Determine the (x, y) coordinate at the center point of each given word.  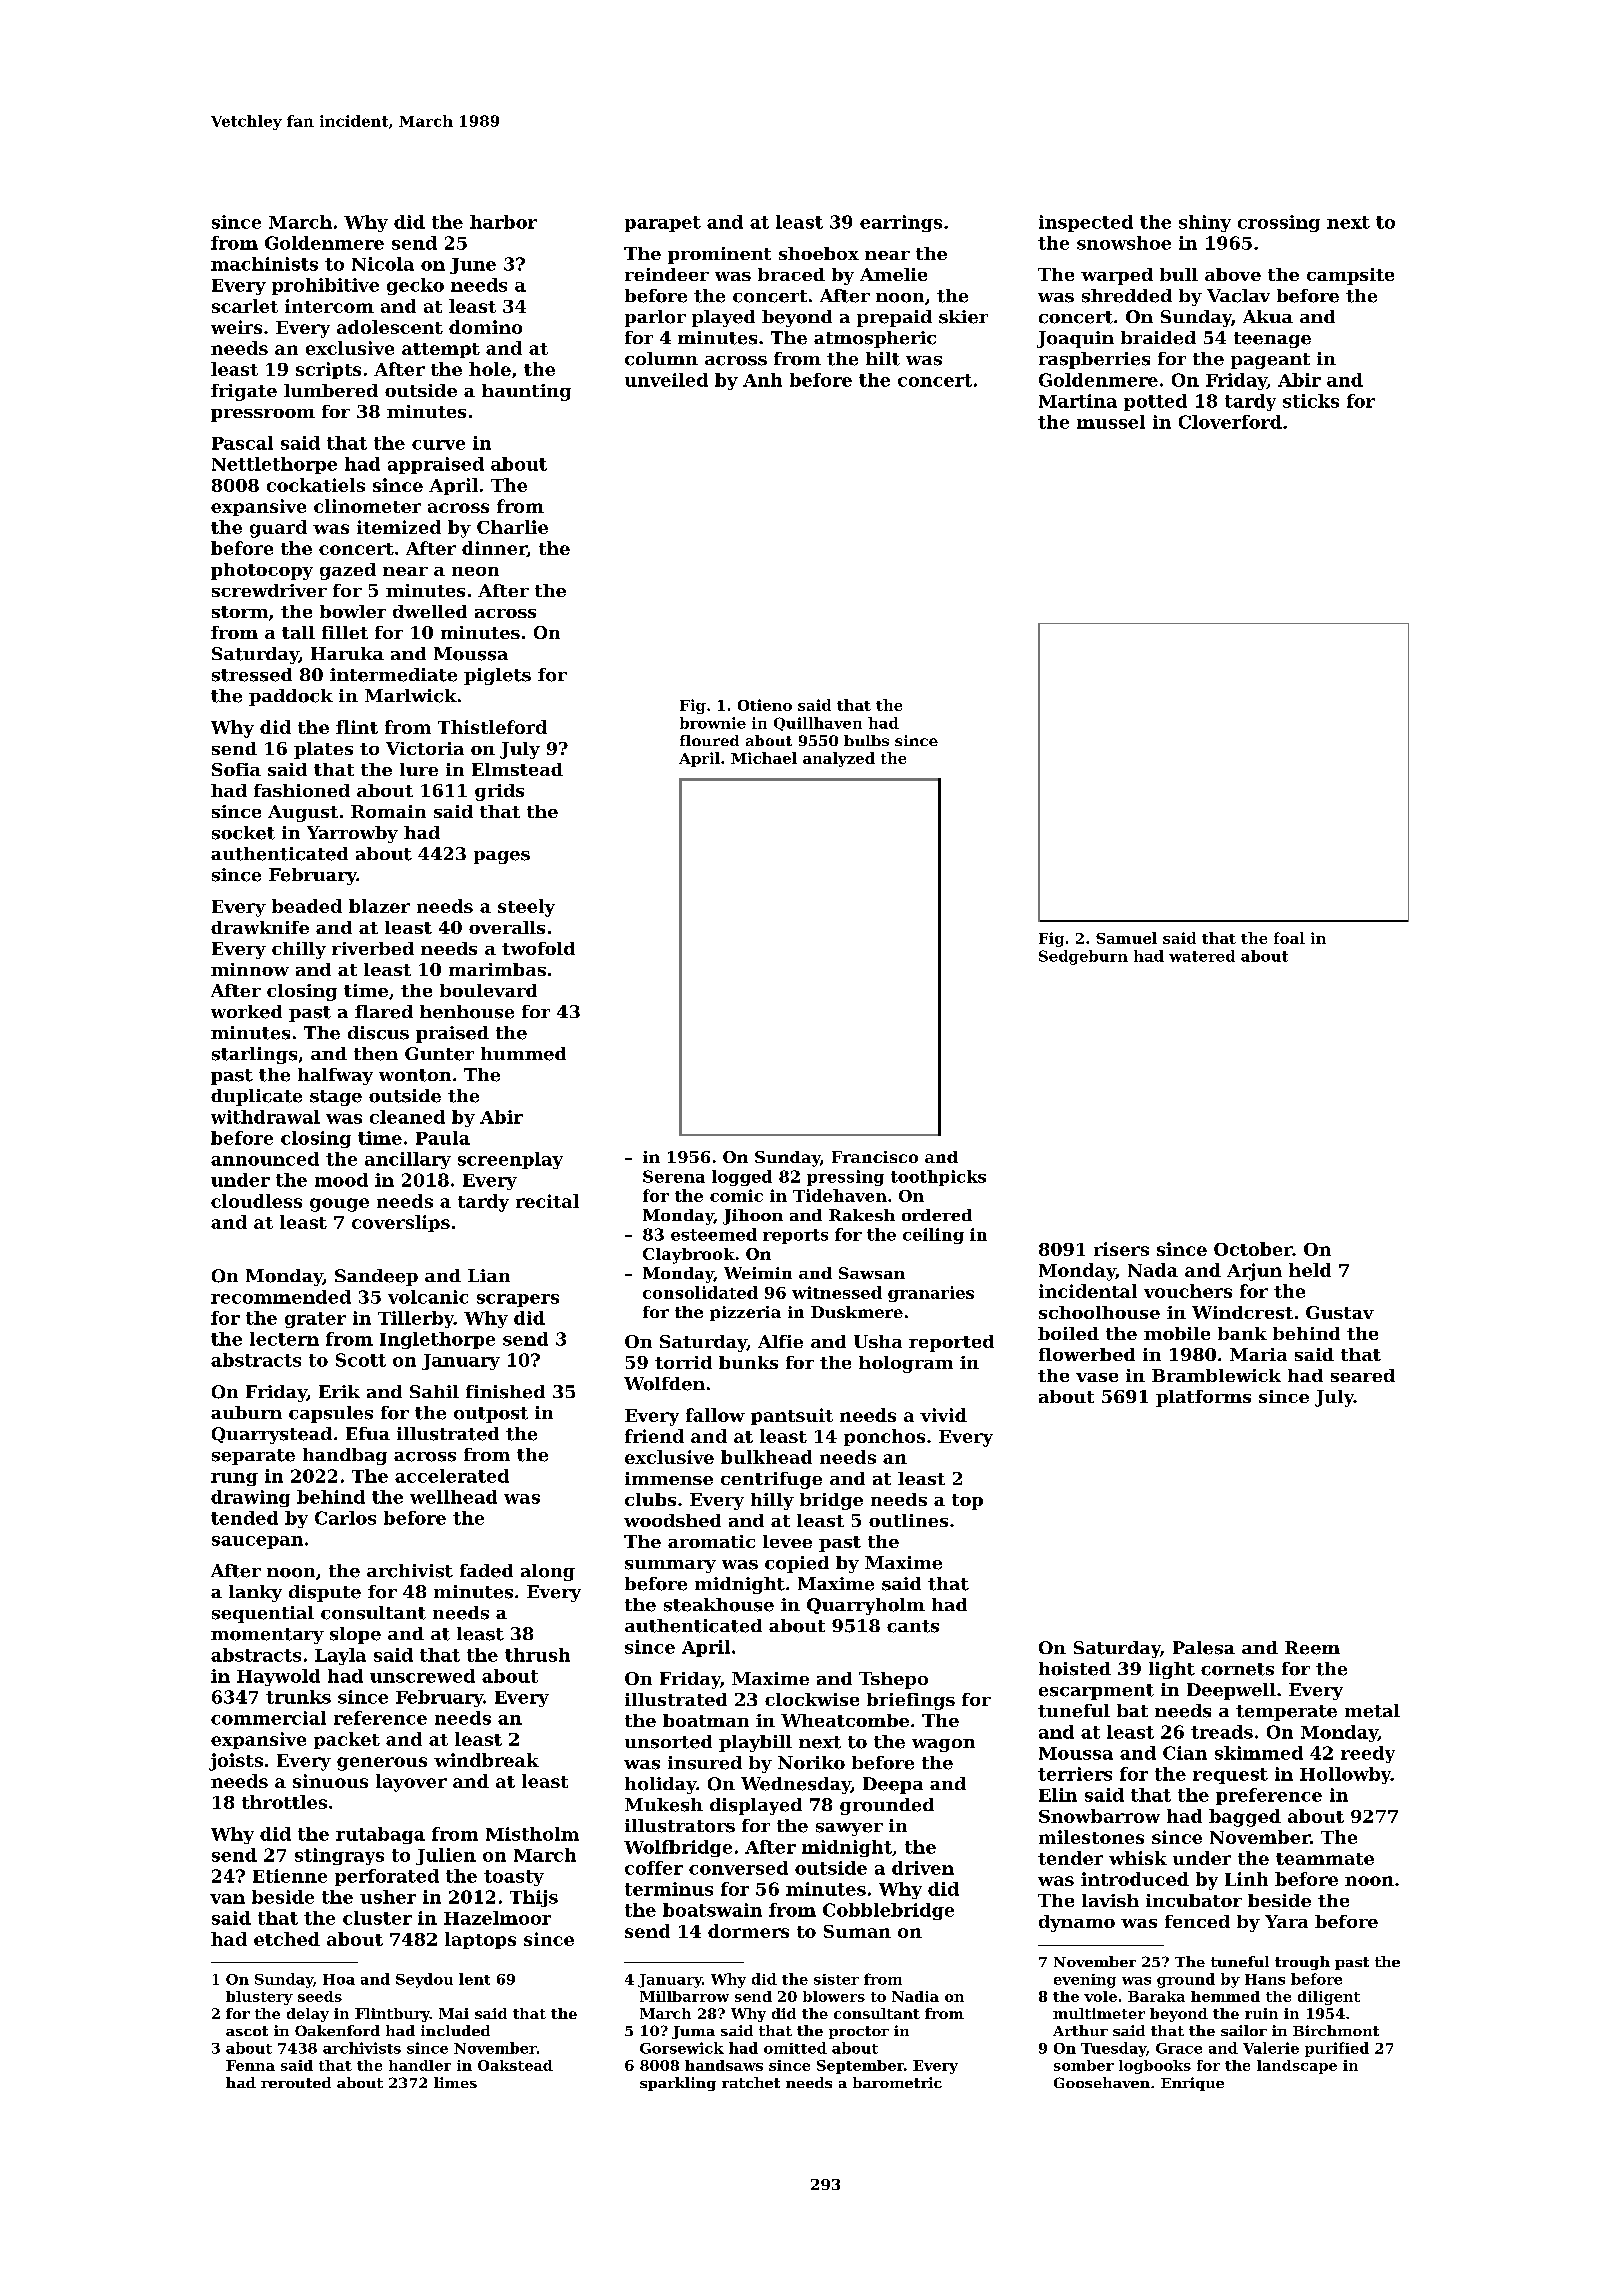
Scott (361, 1360)
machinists (264, 264)
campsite (1350, 276)
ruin (1261, 2013)
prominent (719, 255)
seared (1363, 1375)
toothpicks (938, 1178)
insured (705, 1763)
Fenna (250, 2065)
